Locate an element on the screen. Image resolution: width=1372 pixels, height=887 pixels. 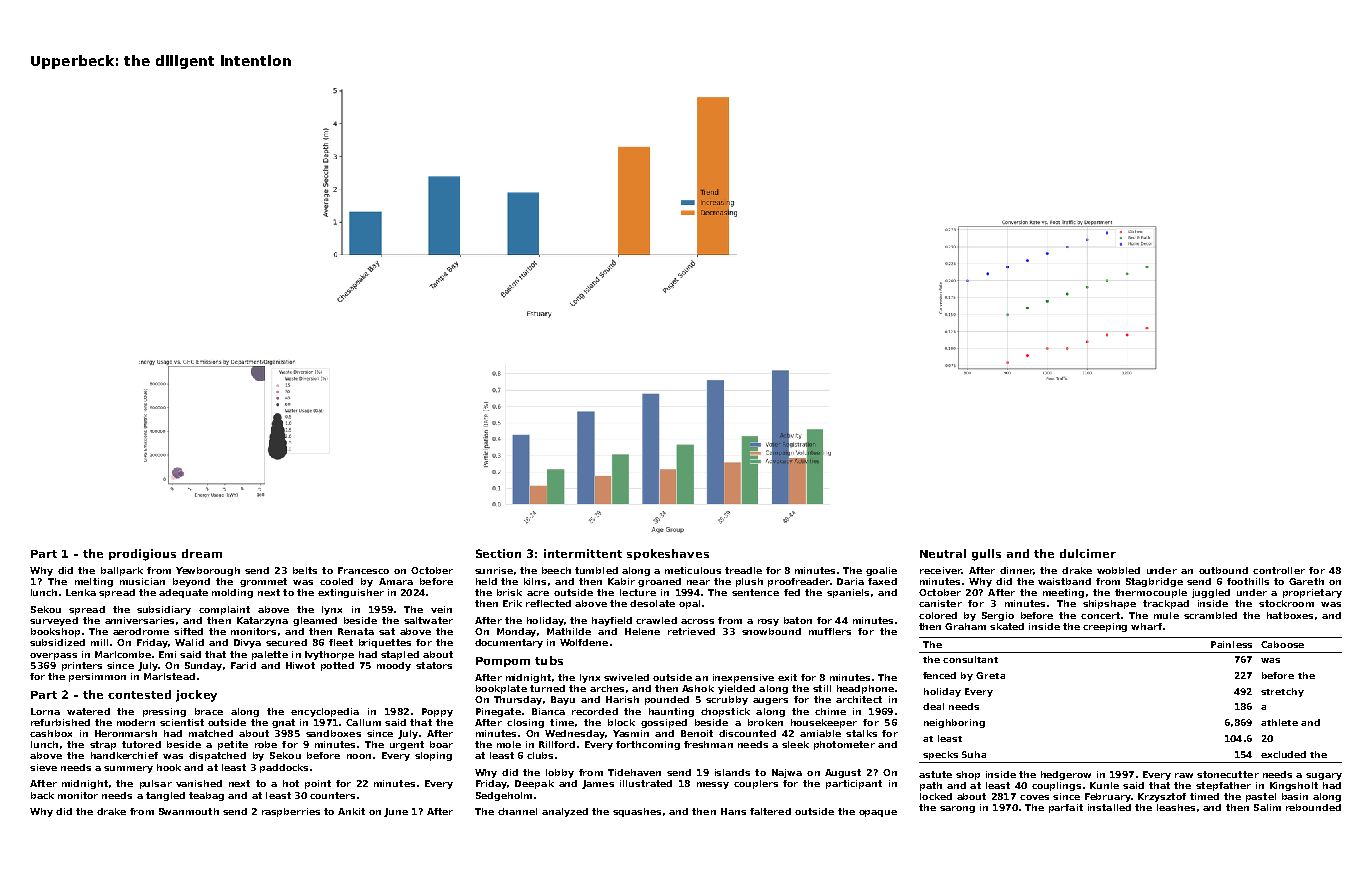
dulcimer is located at coordinates (1088, 553).
